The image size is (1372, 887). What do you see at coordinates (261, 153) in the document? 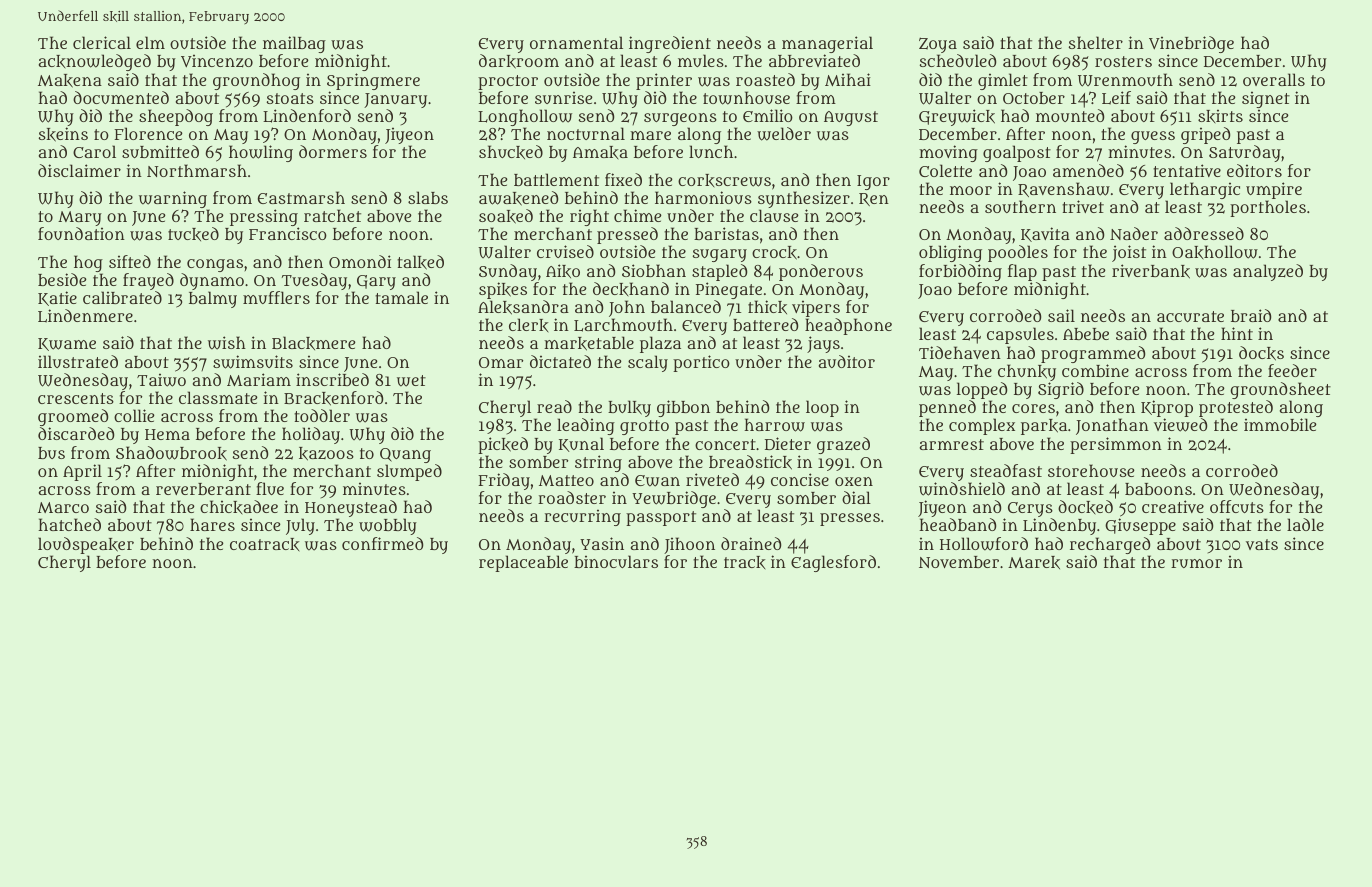
I see `howling` at bounding box center [261, 153].
